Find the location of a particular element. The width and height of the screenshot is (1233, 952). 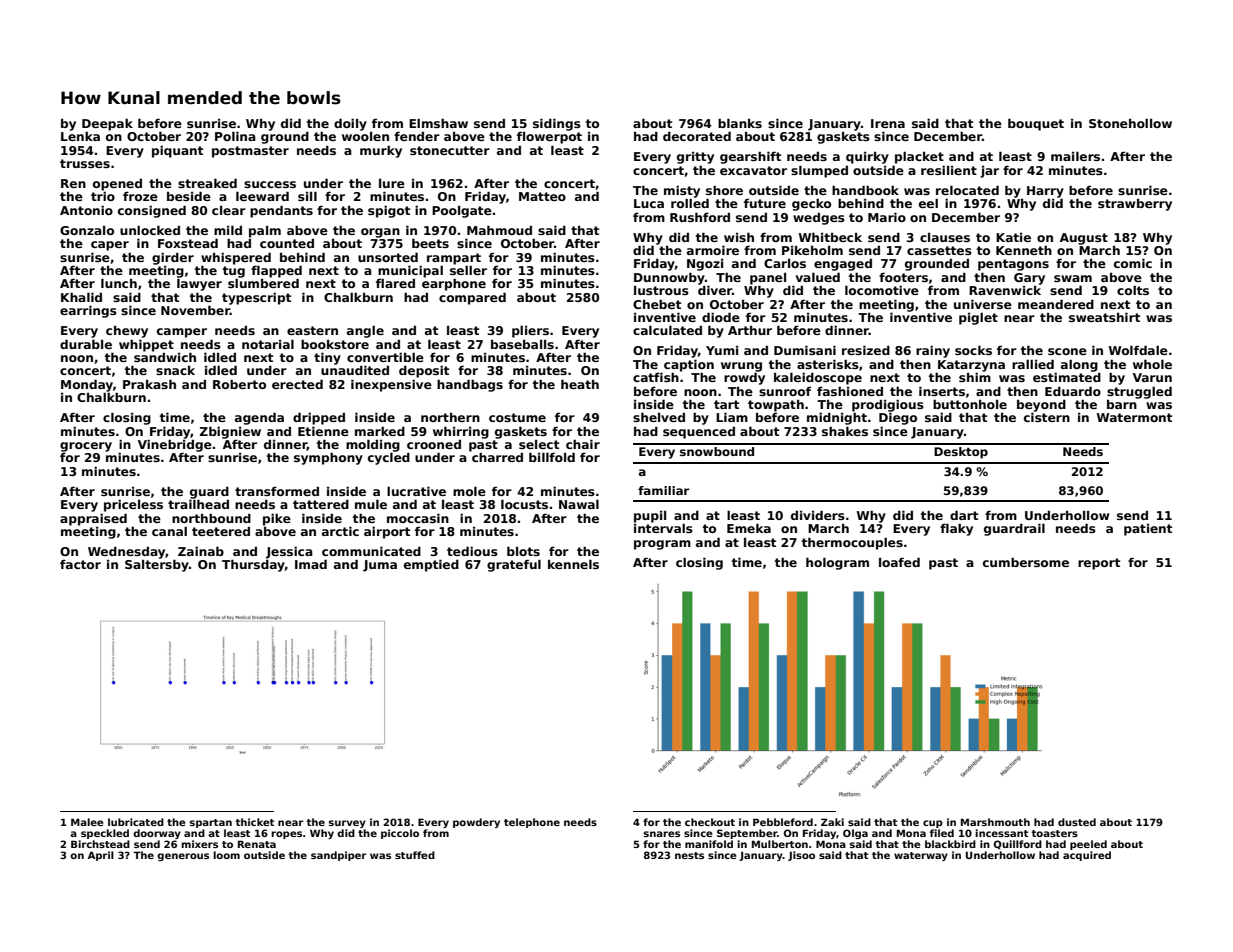

acquired is located at coordinates (1087, 856).
